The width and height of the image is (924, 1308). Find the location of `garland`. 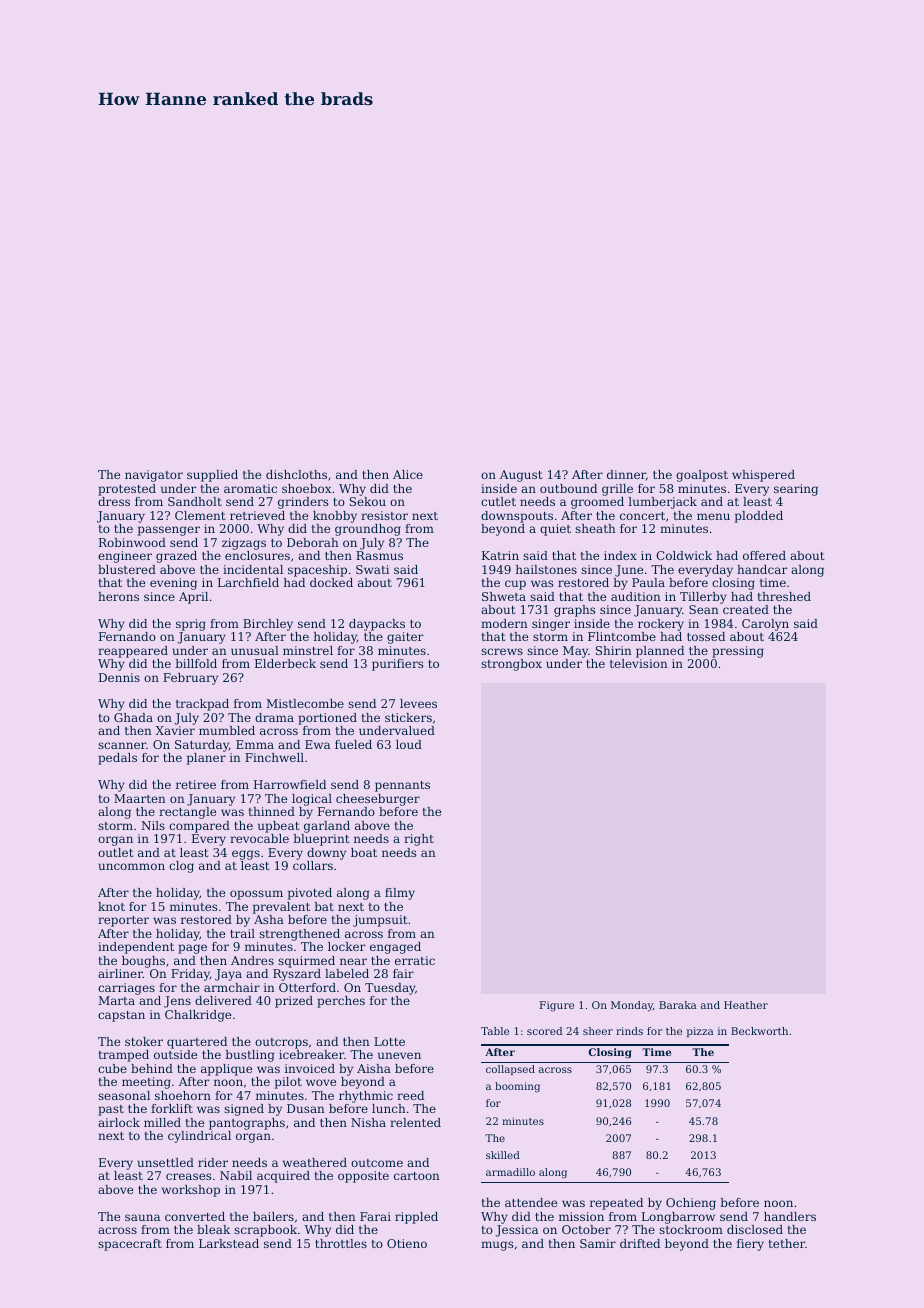

garland is located at coordinates (327, 827).
